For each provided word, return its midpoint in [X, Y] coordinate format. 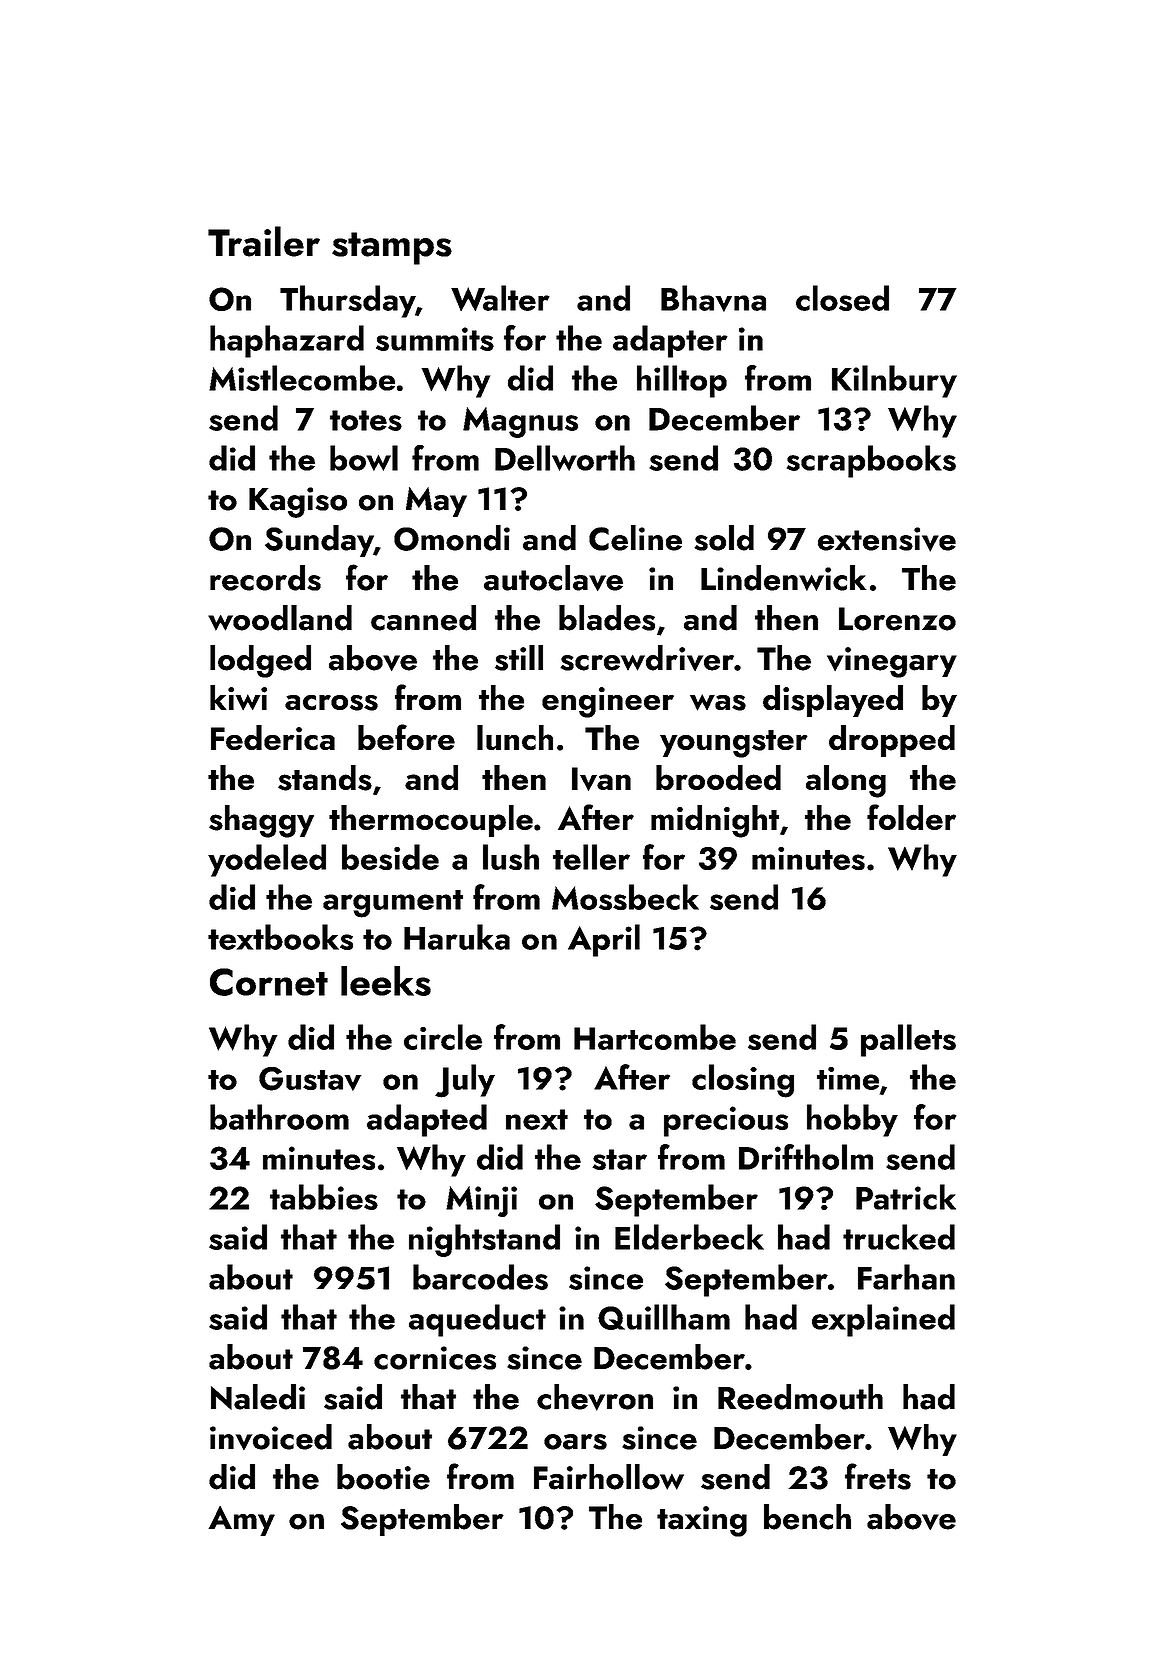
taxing [702, 1521]
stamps [392, 248]
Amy [241, 1521]
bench [807, 1517]
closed [842, 298]
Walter [500, 298]
